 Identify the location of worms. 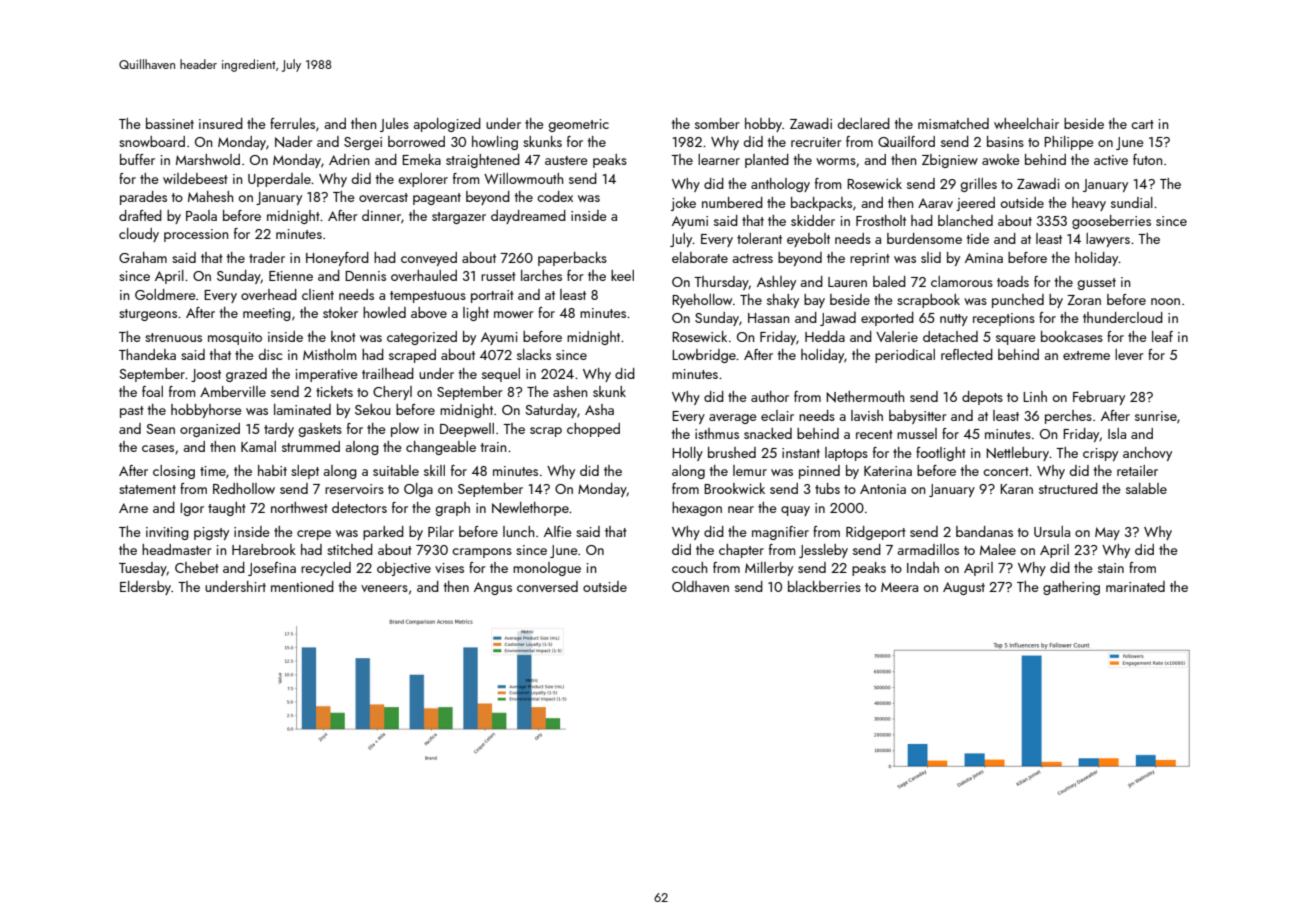
(836, 161).
